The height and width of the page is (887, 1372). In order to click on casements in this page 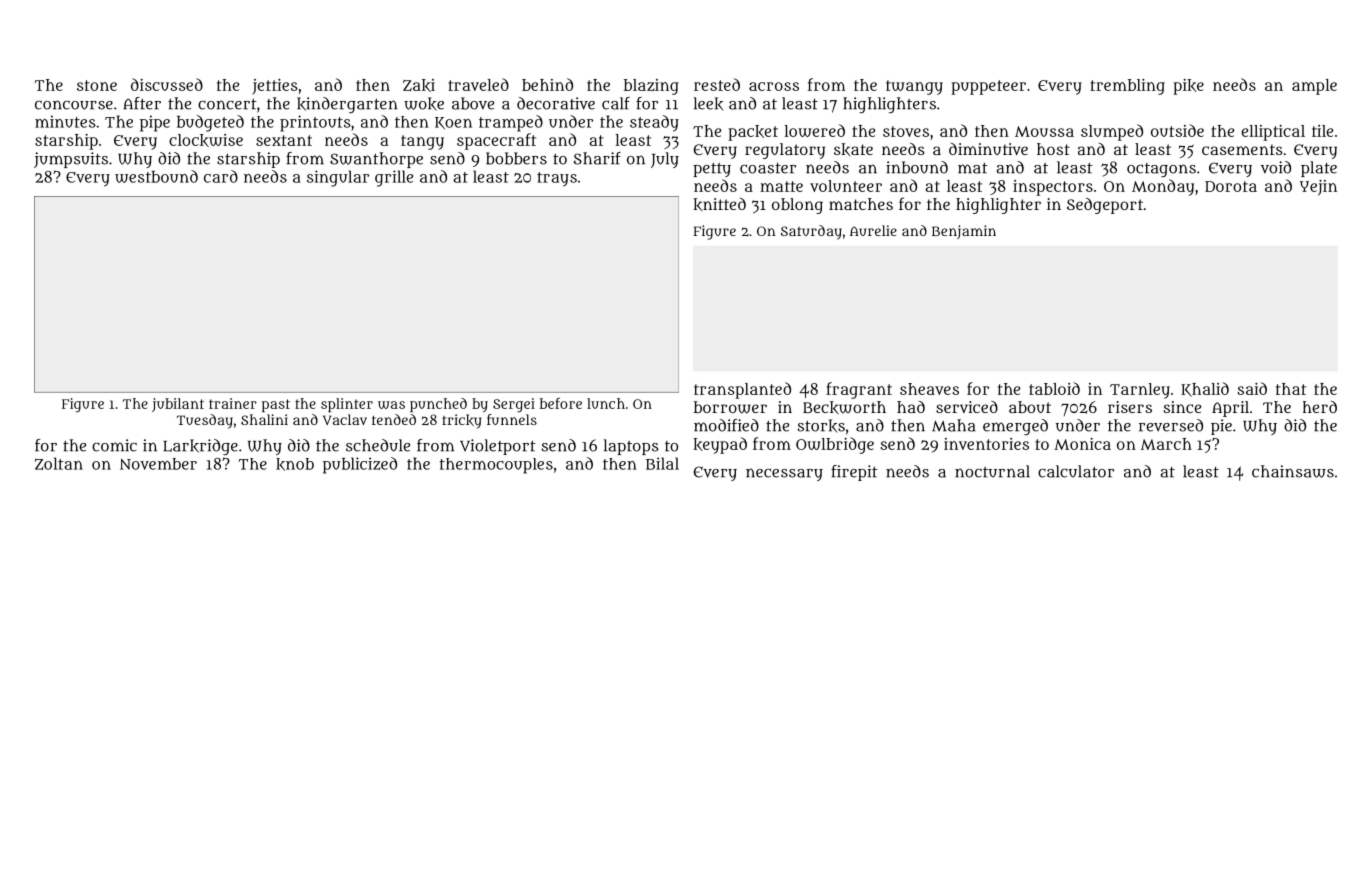, I will do `click(1242, 149)`.
